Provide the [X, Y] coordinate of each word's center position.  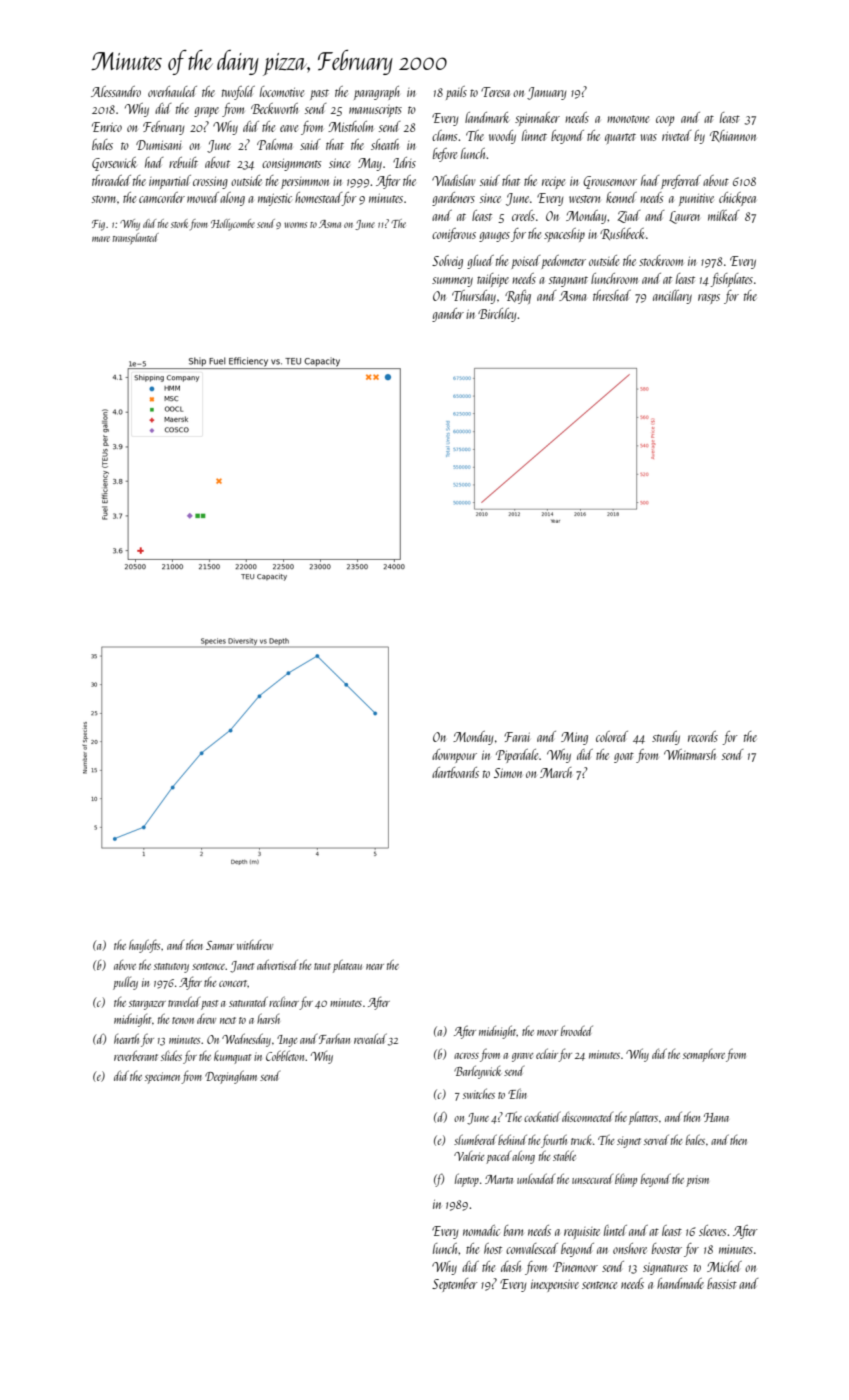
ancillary [672, 297]
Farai [517, 737]
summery [452, 282]
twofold [238, 93]
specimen [162, 1078]
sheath [385, 144]
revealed [370, 1038]
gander [448, 315]
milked [723, 215]
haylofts [144, 946]
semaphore [704, 1055]
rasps [709, 299]
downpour [454, 756]
